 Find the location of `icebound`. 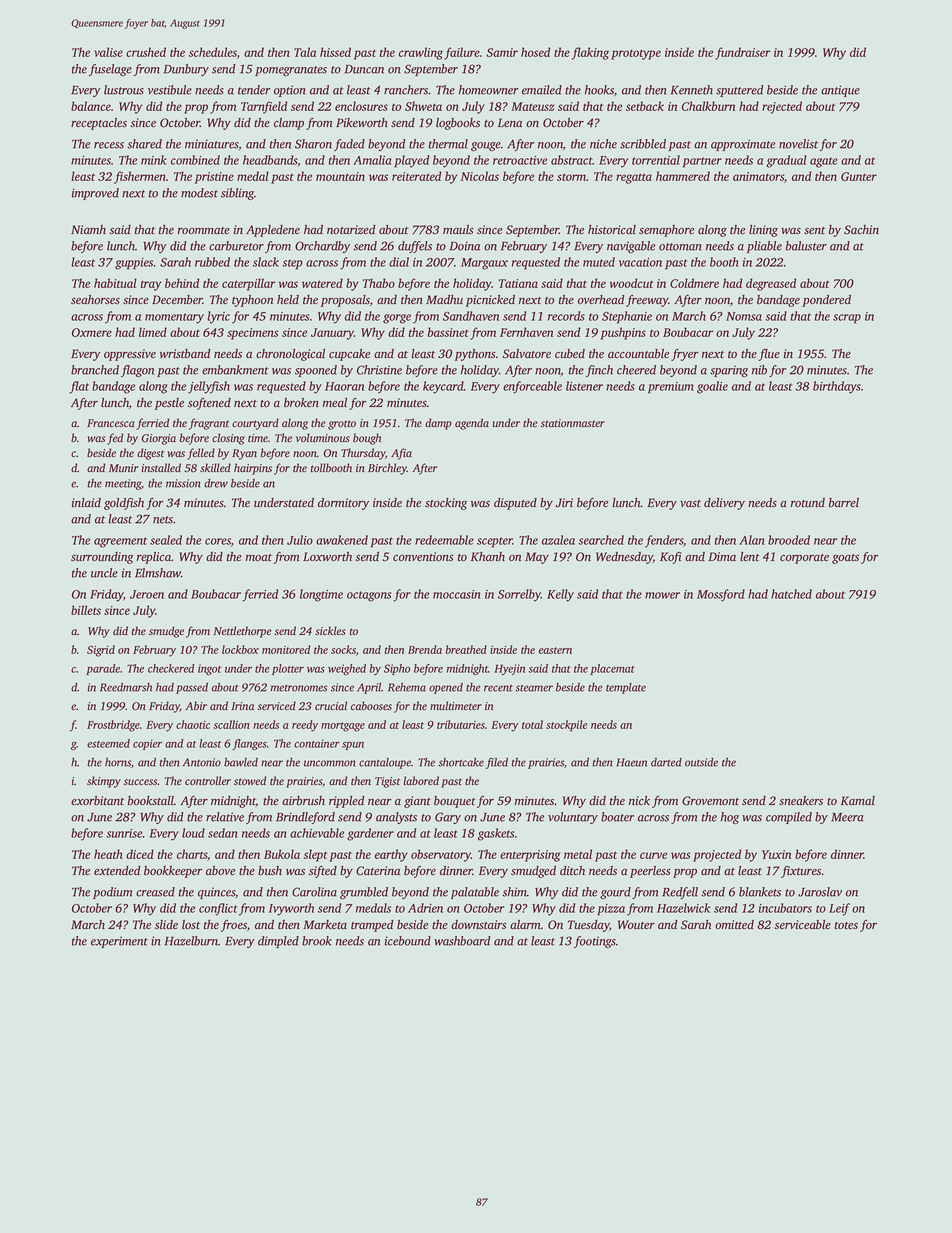

icebound is located at coordinates (408, 941).
